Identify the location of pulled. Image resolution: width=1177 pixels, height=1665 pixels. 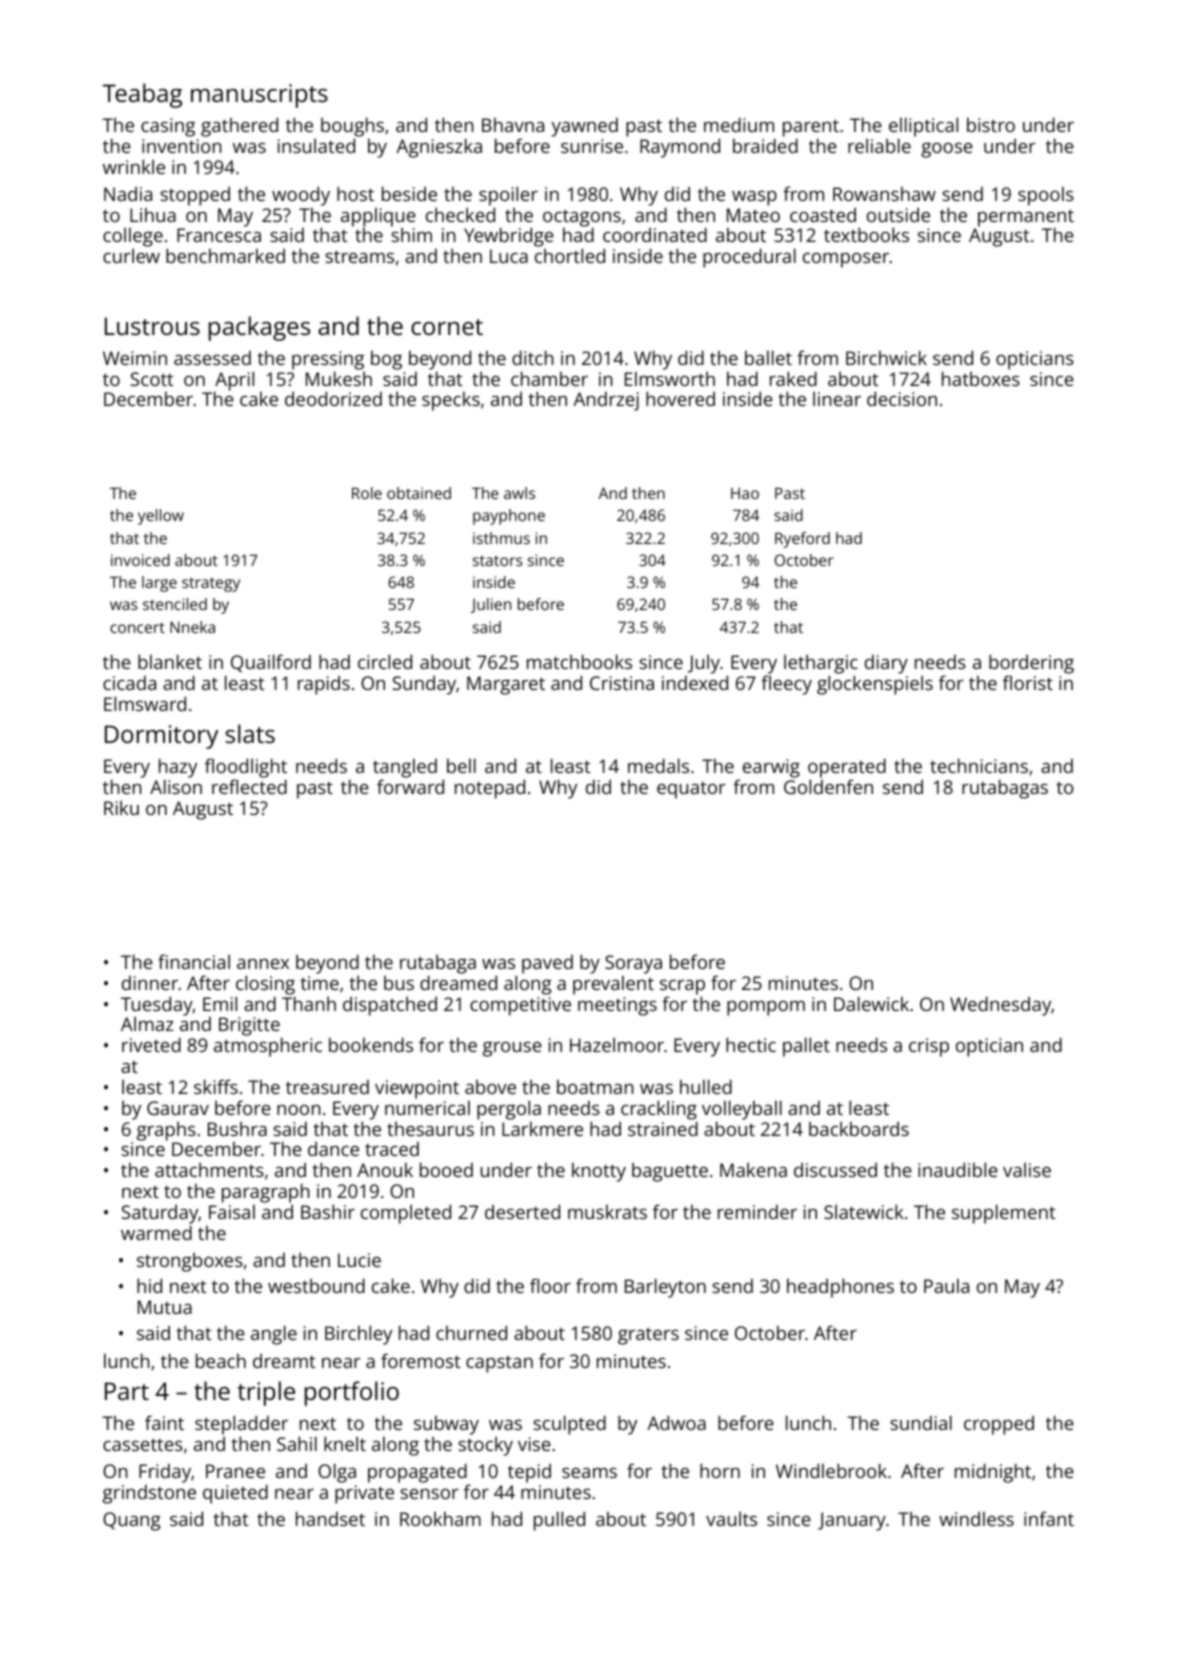
(559, 1521).
